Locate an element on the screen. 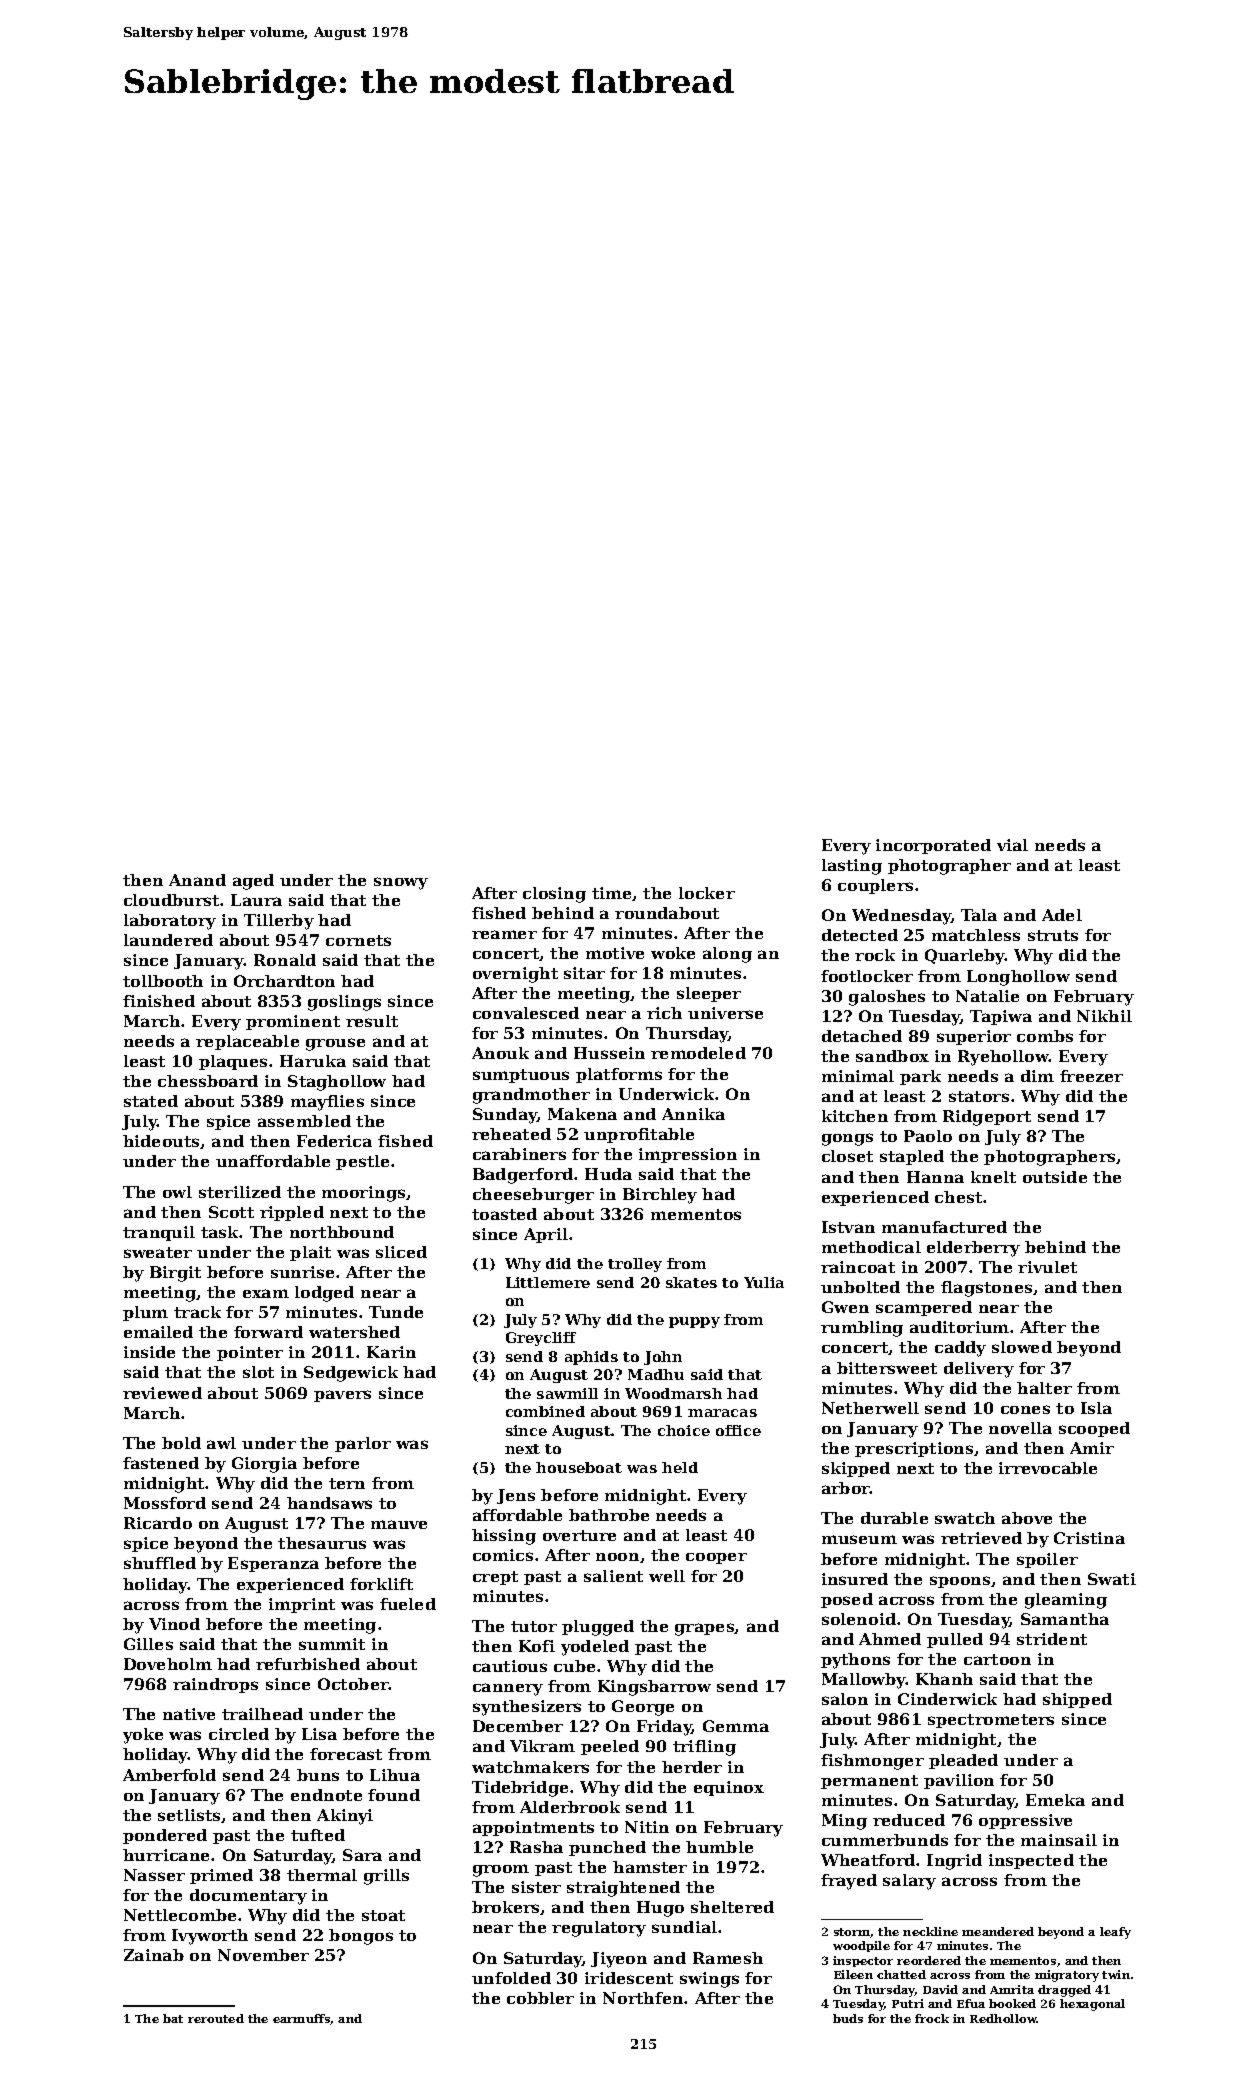 The image size is (1260, 2075). incorporated is located at coordinates (933, 846).
